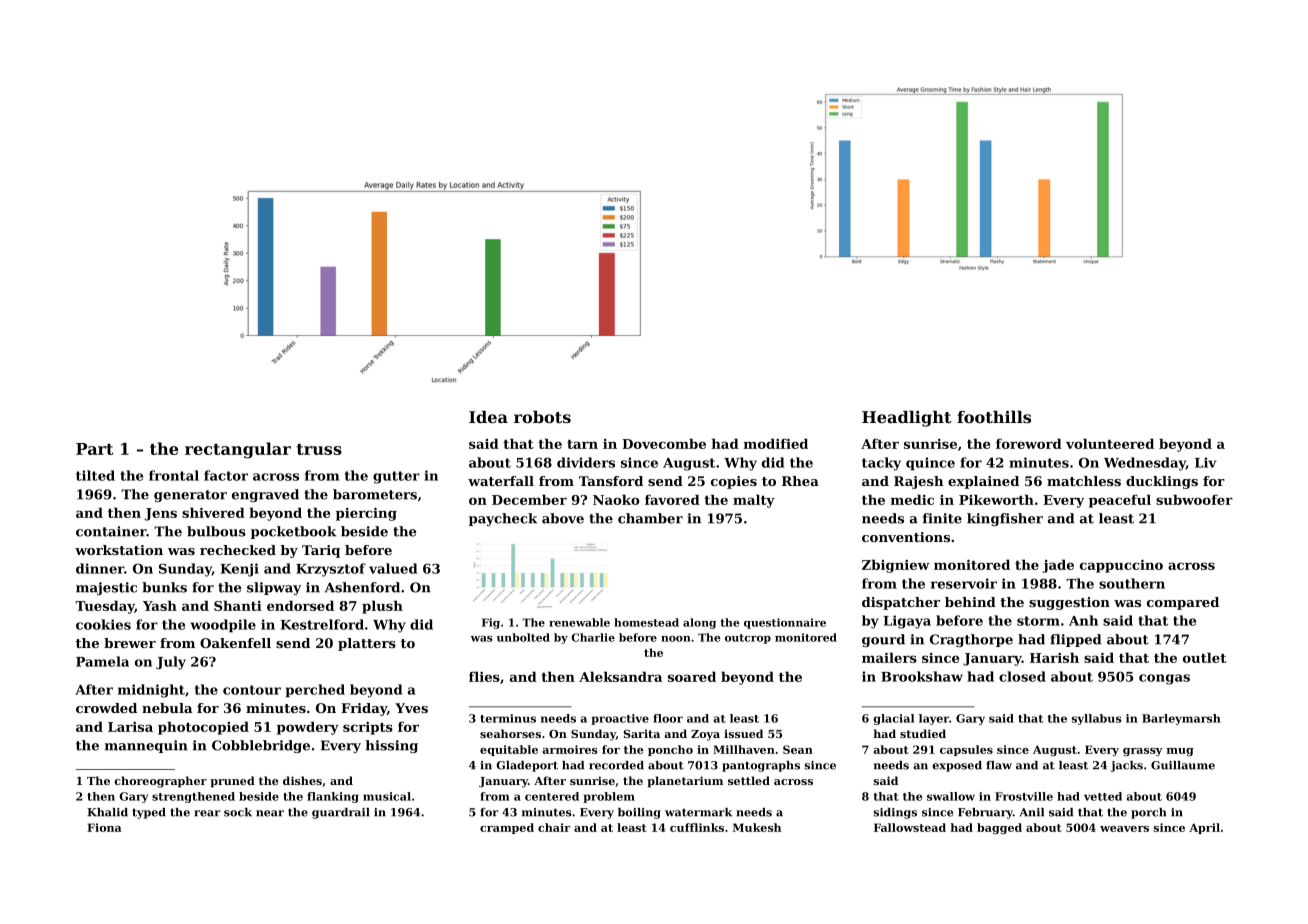 The image size is (1308, 924). What do you see at coordinates (508, 718) in the screenshot?
I see `terminus` at bounding box center [508, 718].
